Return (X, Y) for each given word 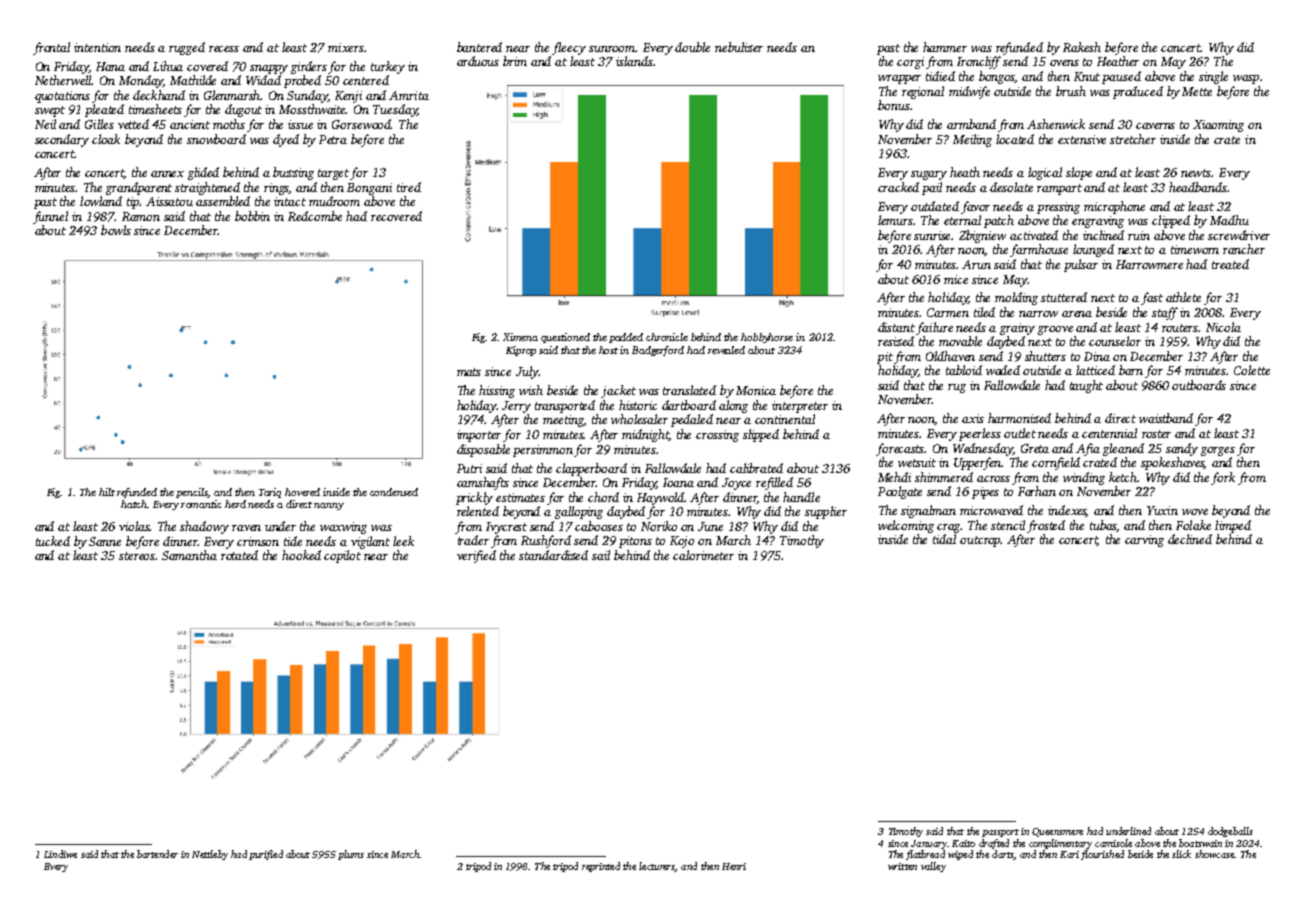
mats (469, 372)
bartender (157, 854)
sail (601, 555)
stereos (137, 556)
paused (1121, 77)
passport (1000, 833)
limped (1233, 526)
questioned (565, 338)
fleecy (569, 48)
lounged (1093, 250)
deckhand (159, 95)
